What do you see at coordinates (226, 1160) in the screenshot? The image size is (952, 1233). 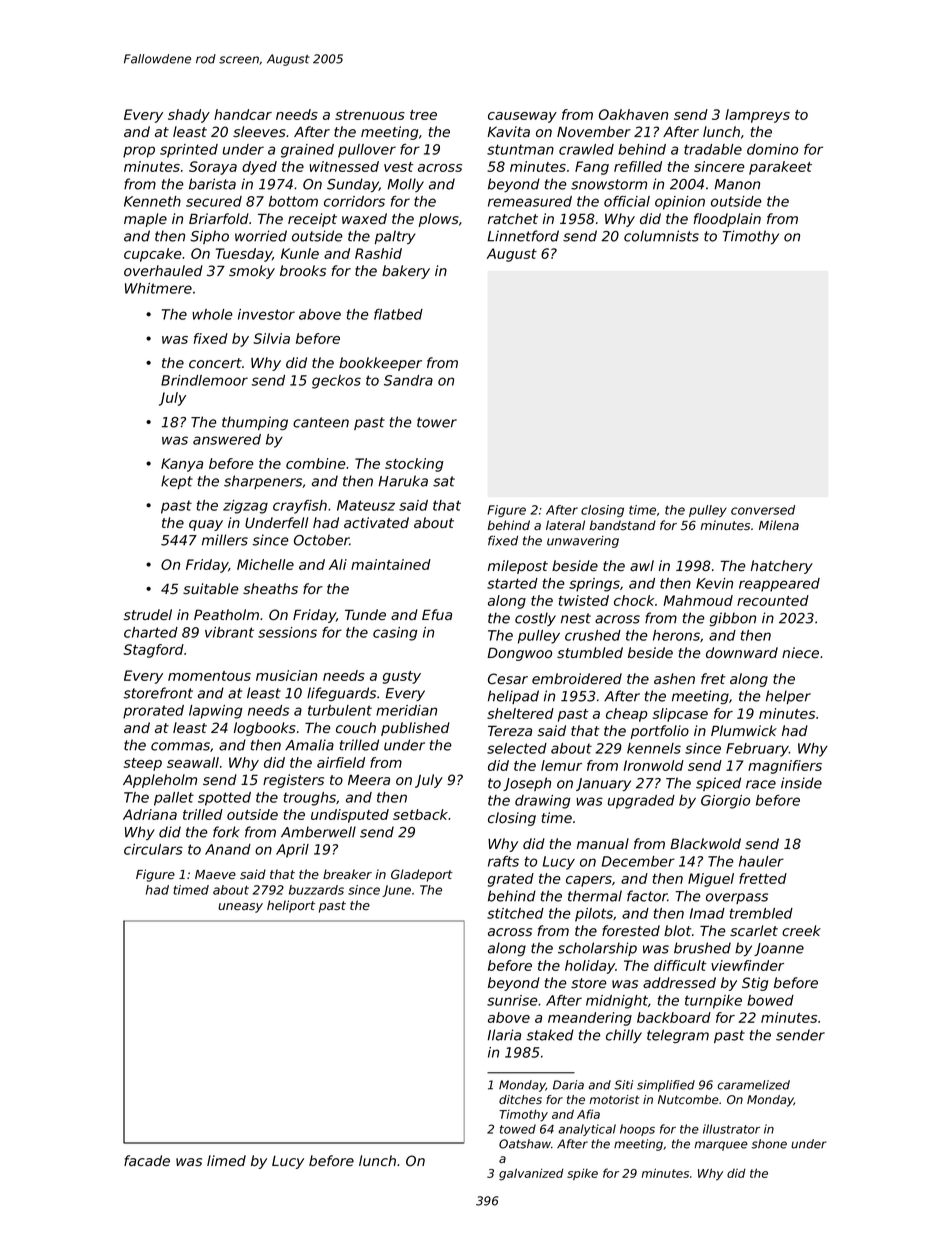 I see `limed` at bounding box center [226, 1160].
